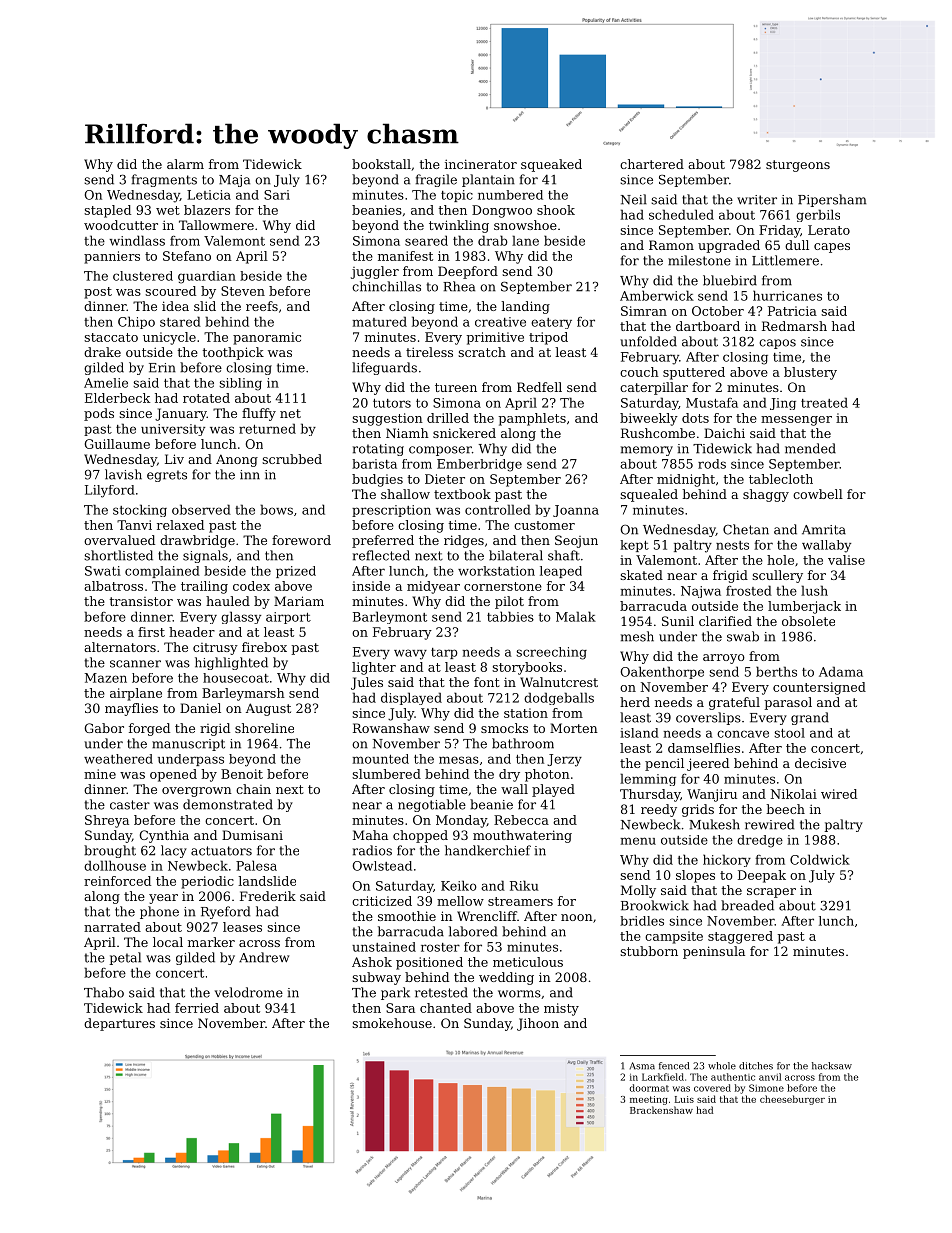 The width and height of the image is (952, 1233). What do you see at coordinates (776, 671) in the image?
I see `berths` at bounding box center [776, 671].
